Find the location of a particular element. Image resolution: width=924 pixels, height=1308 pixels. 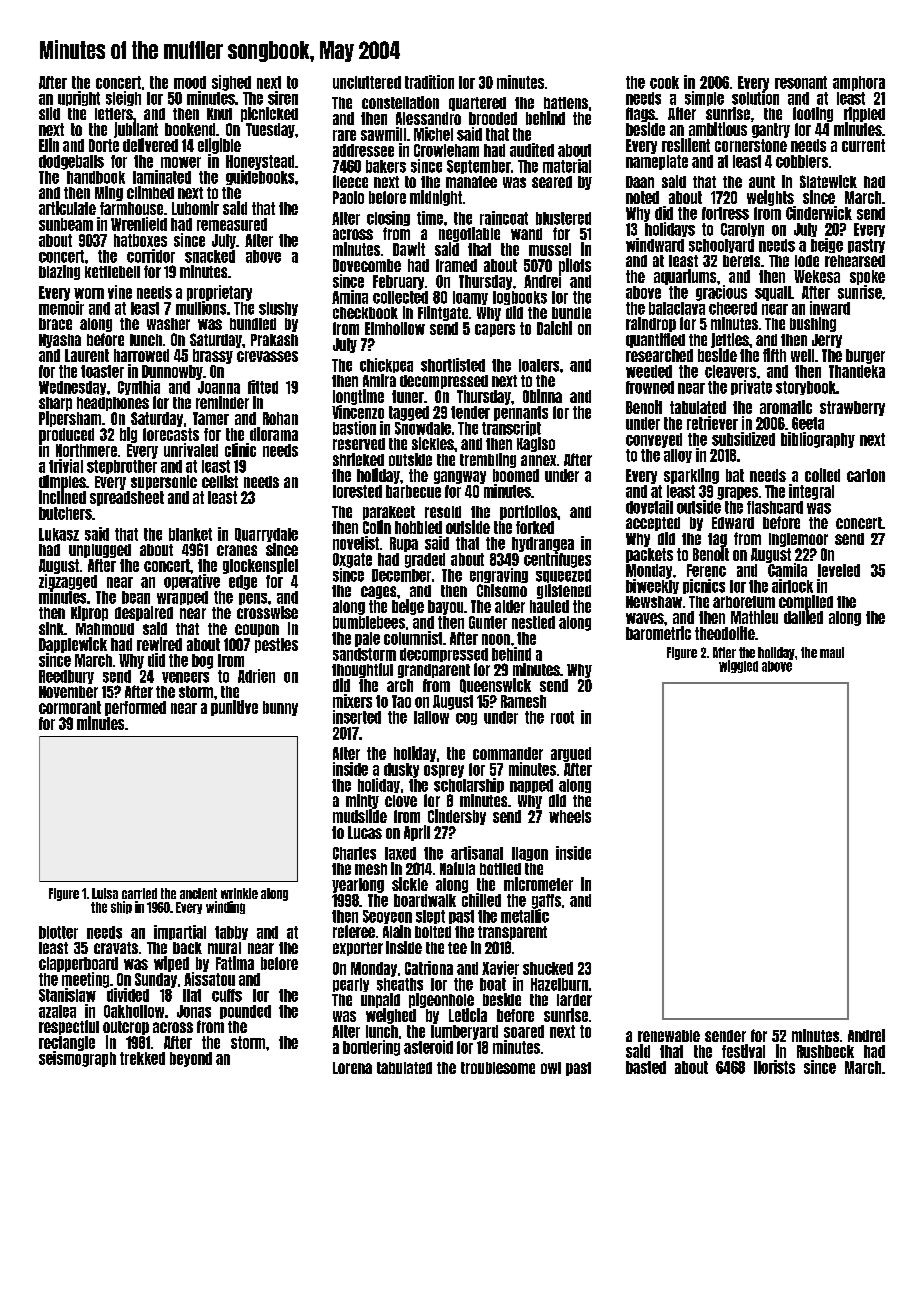

wiggled is located at coordinates (738, 666).
